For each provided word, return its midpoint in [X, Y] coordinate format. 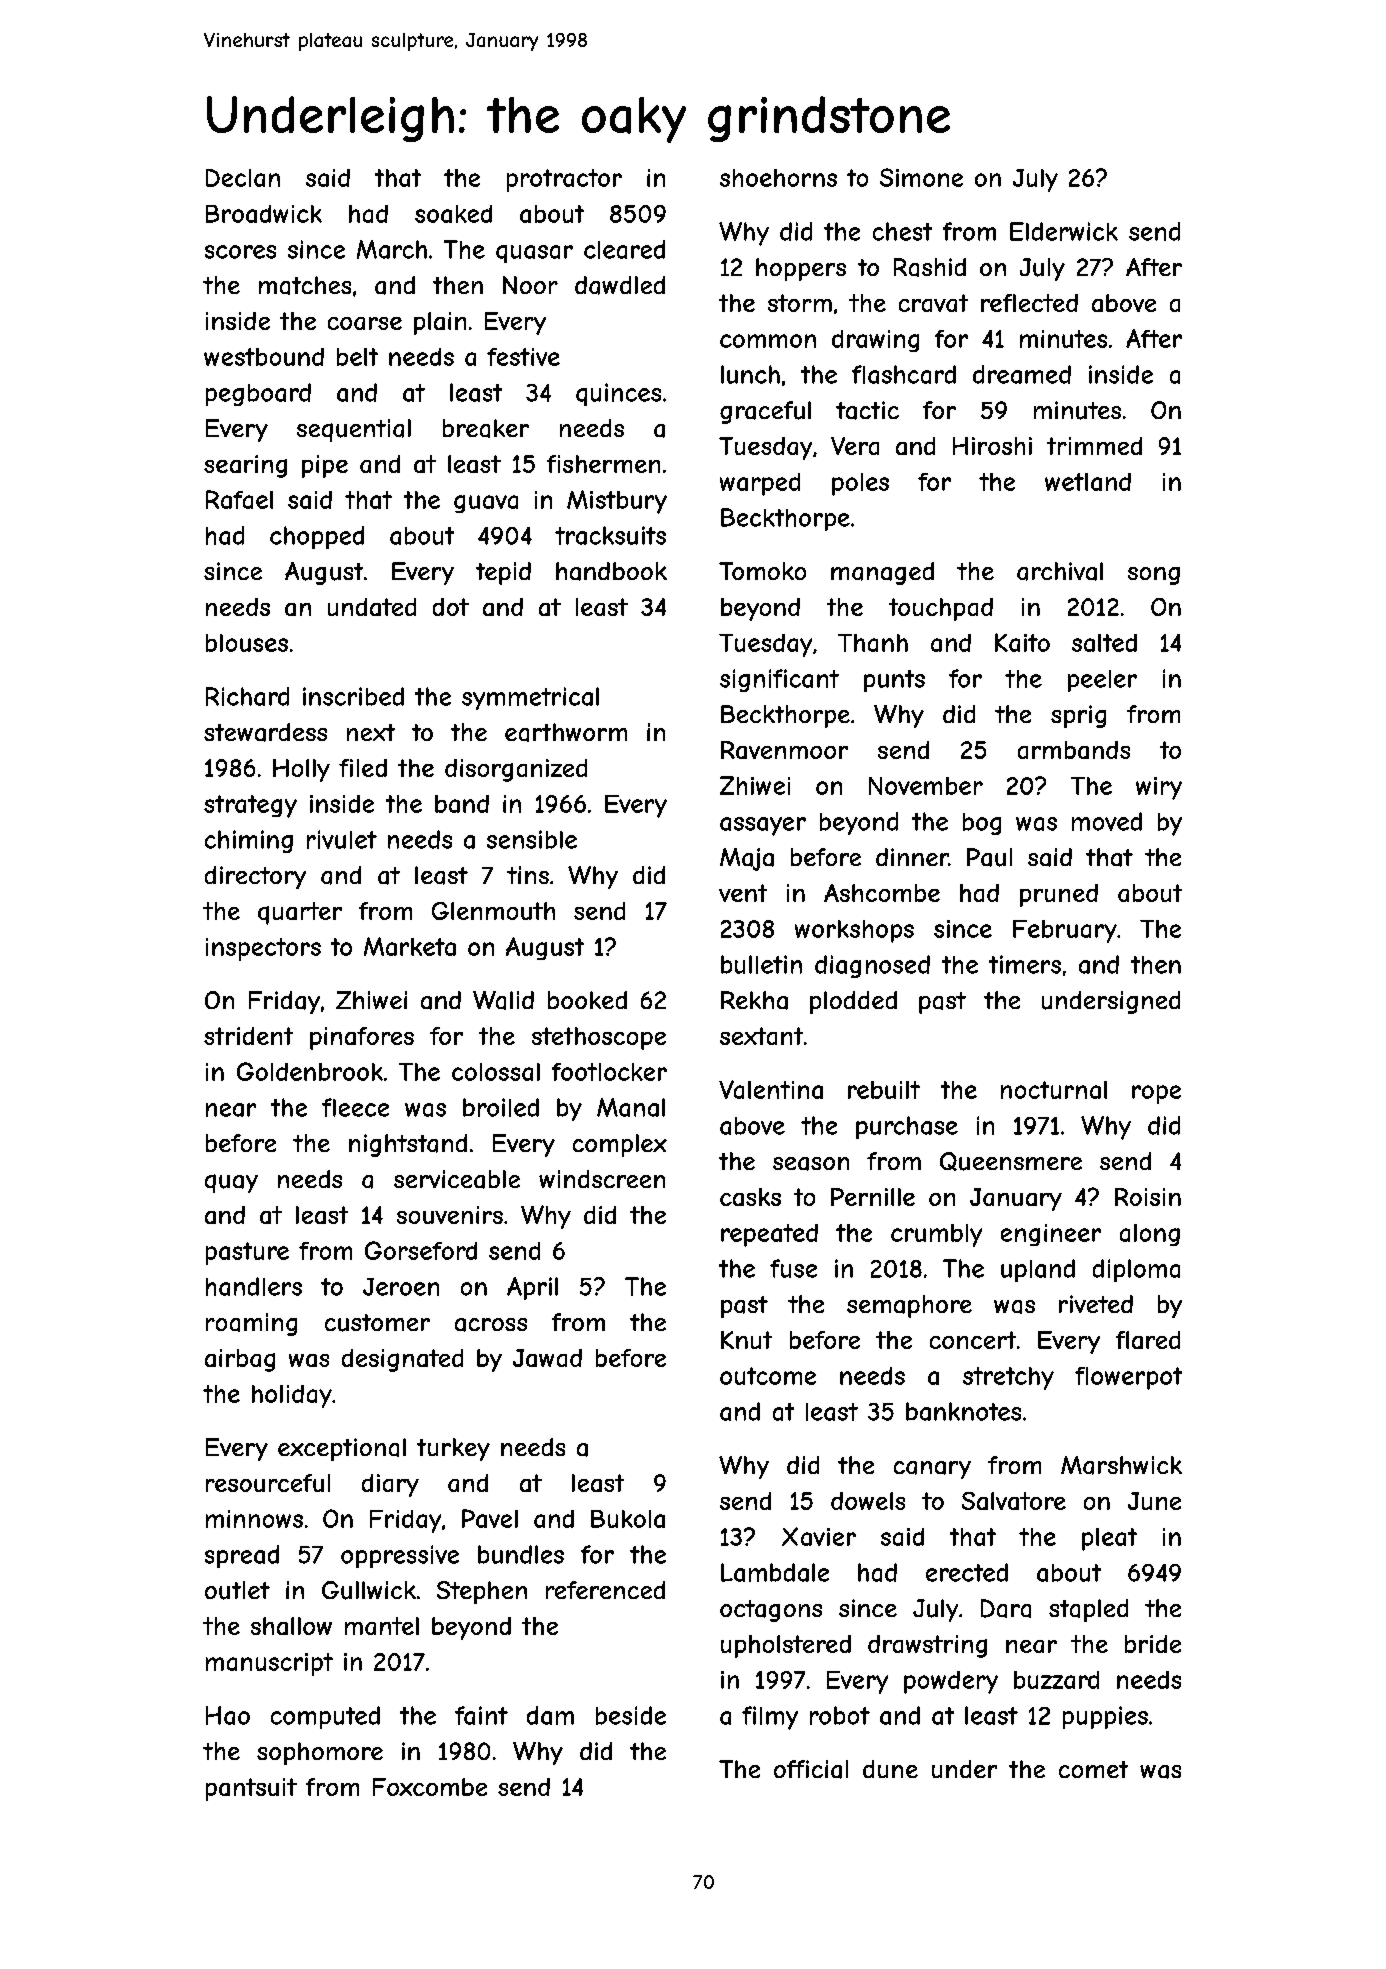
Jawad [547, 1358]
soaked [453, 214]
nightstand [408, 1145]
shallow [291, 1626]
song [1154, 576]
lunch [750, 374]
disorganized [516, 770]
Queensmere [1011, 1161]
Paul [989, 857]
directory [255, 877]
